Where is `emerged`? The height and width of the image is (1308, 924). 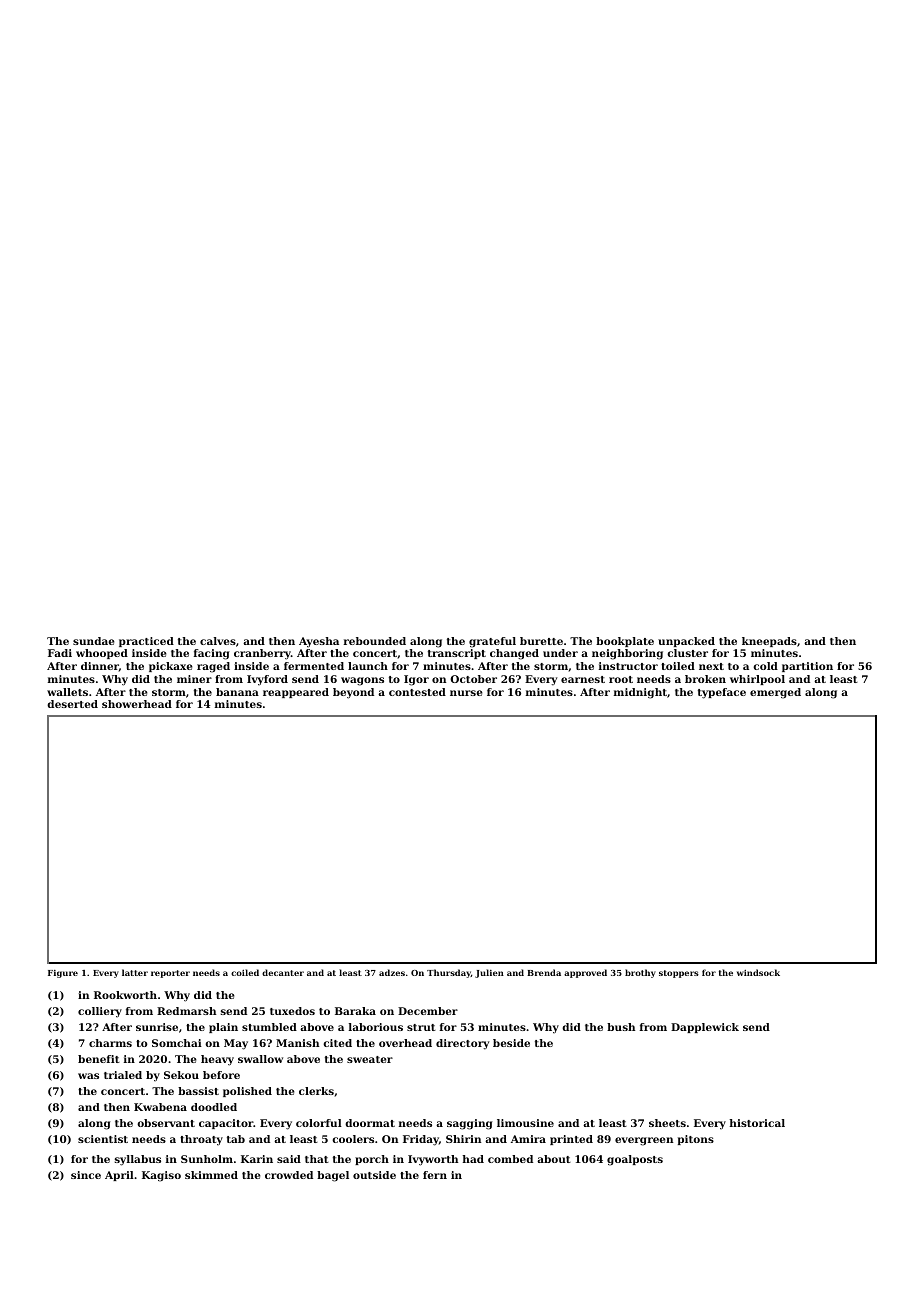
emerged is located at coordinates (775, 693).
